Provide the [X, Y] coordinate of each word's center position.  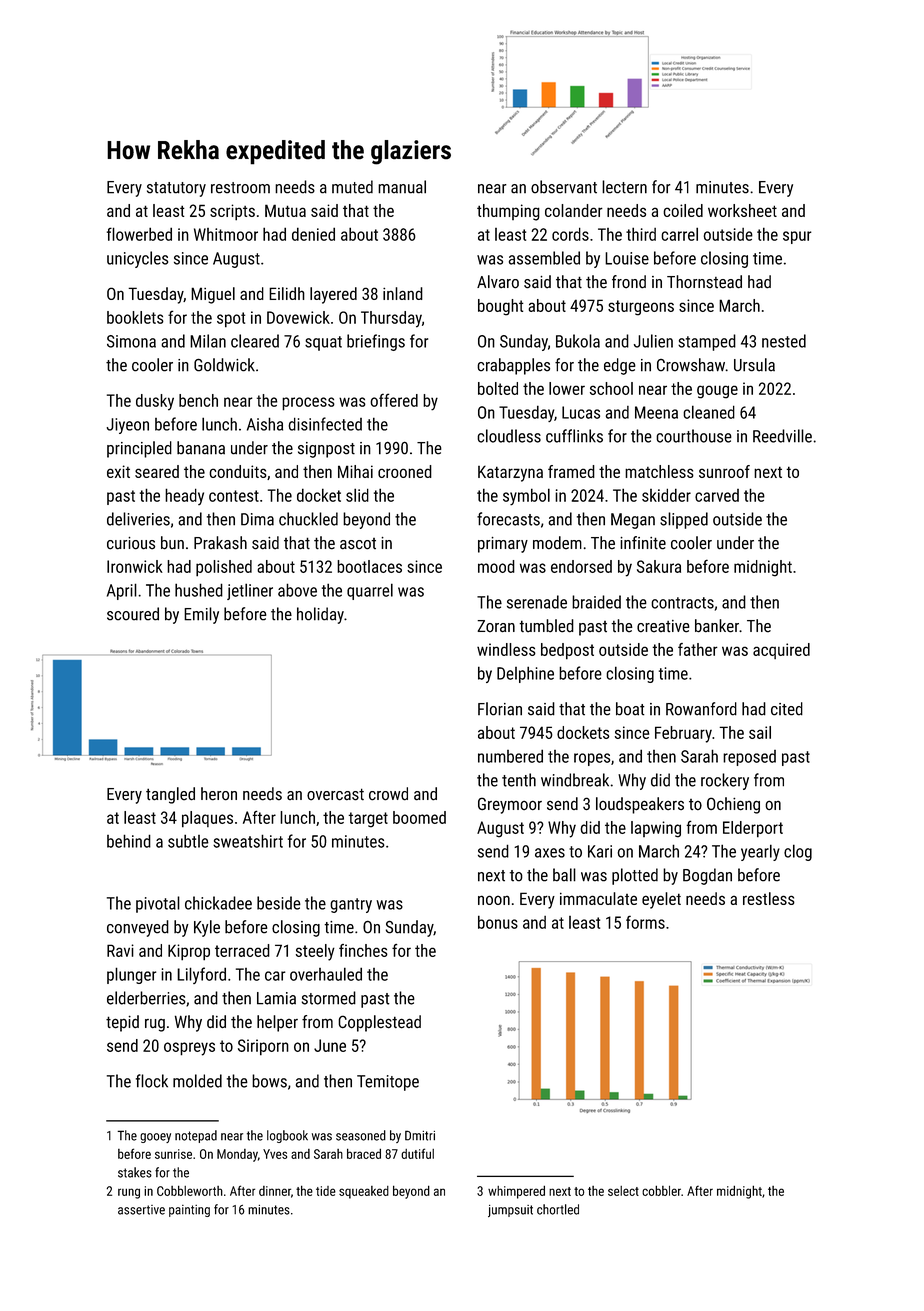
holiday [320, 615]
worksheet [742, 210]
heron [219, 794]
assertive [141, 1210]
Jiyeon [128, 426]
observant [564, 187]
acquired [781, 651]
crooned [405, 471]
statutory [176, 189]
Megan [633, 521]
